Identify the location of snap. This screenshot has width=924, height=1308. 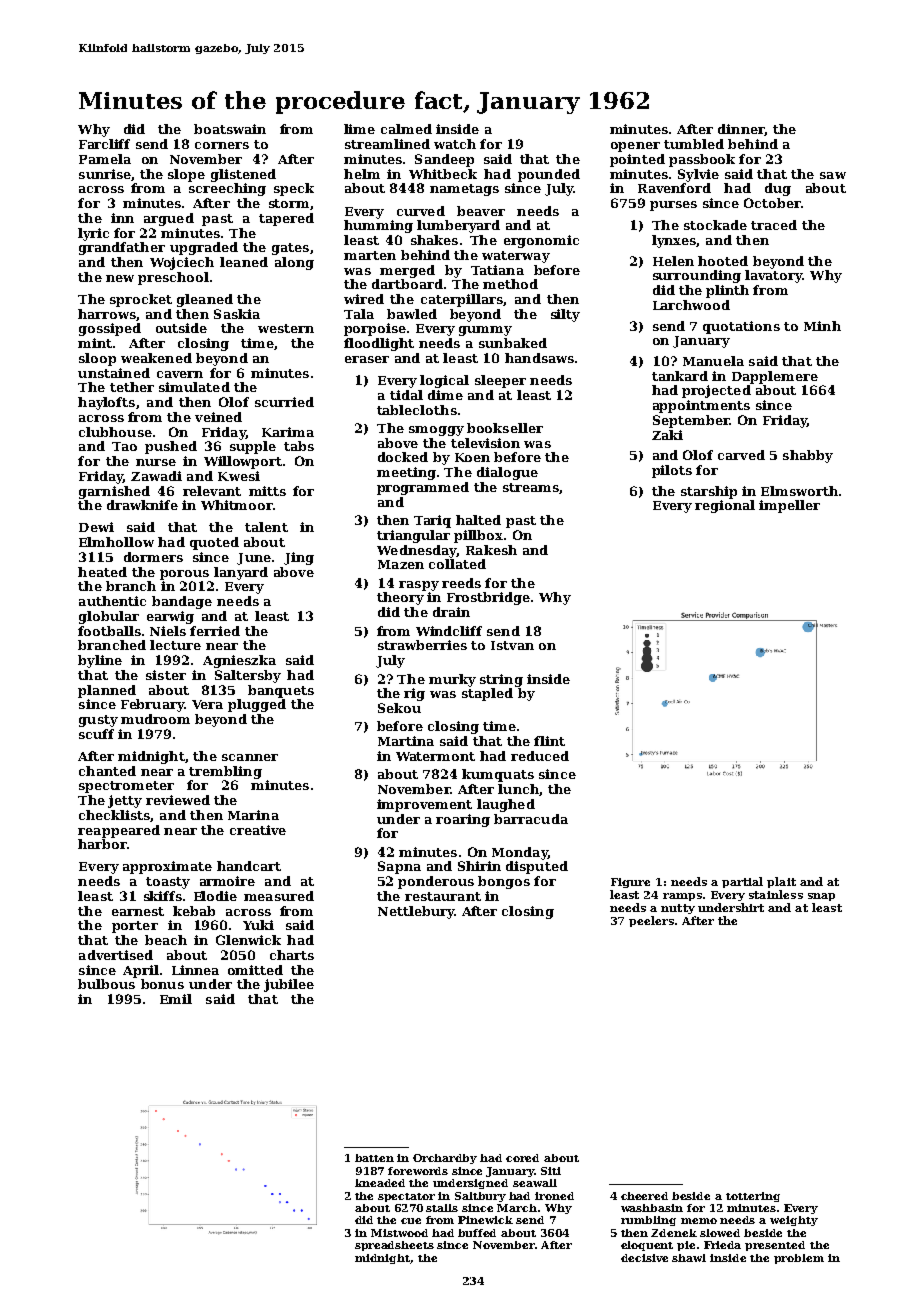
(821, 897).
